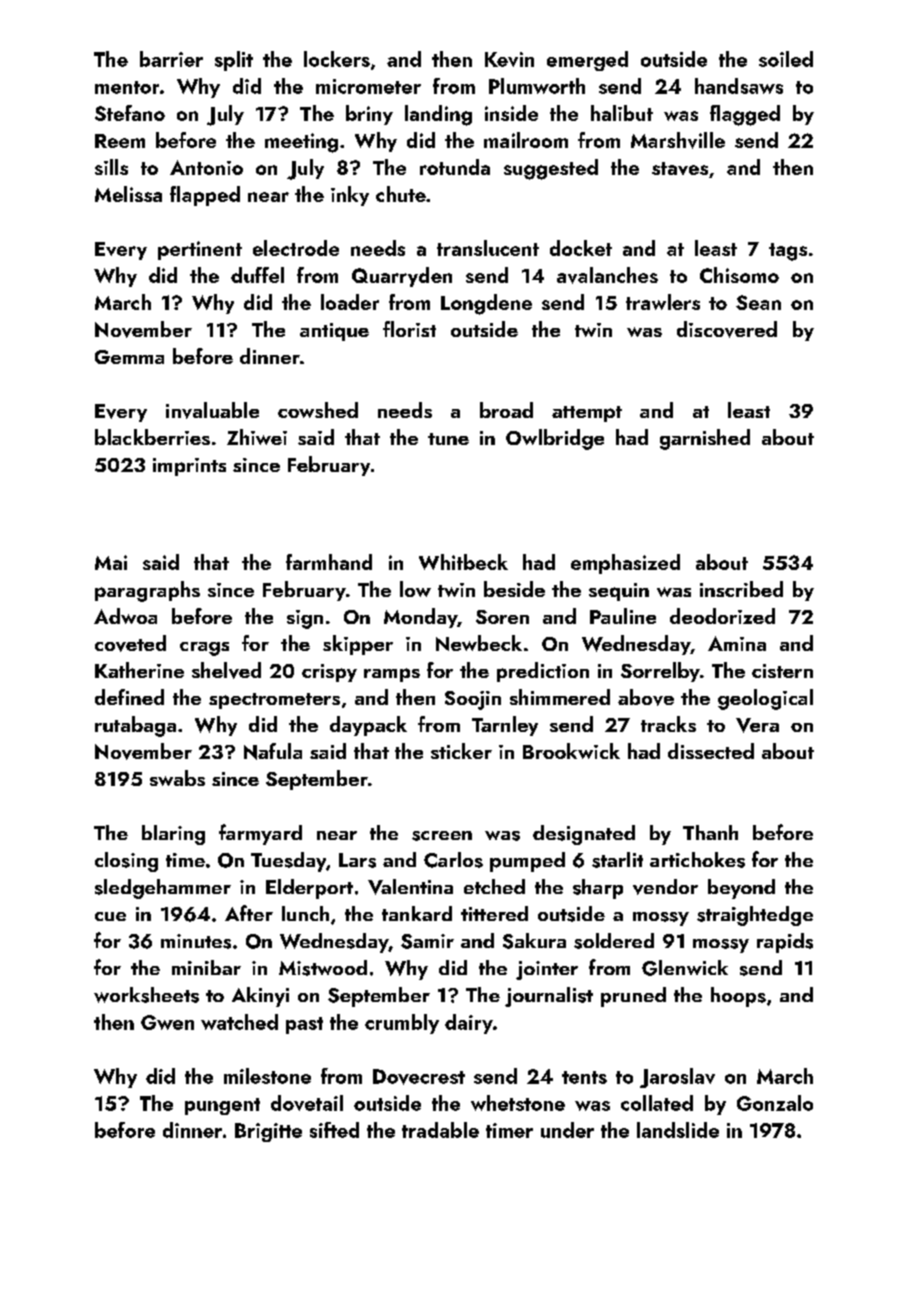 The height and width of the image is (1290, 908). Describe the element at coordinates (189, 467) in the image. I see `imprints` at that location.
